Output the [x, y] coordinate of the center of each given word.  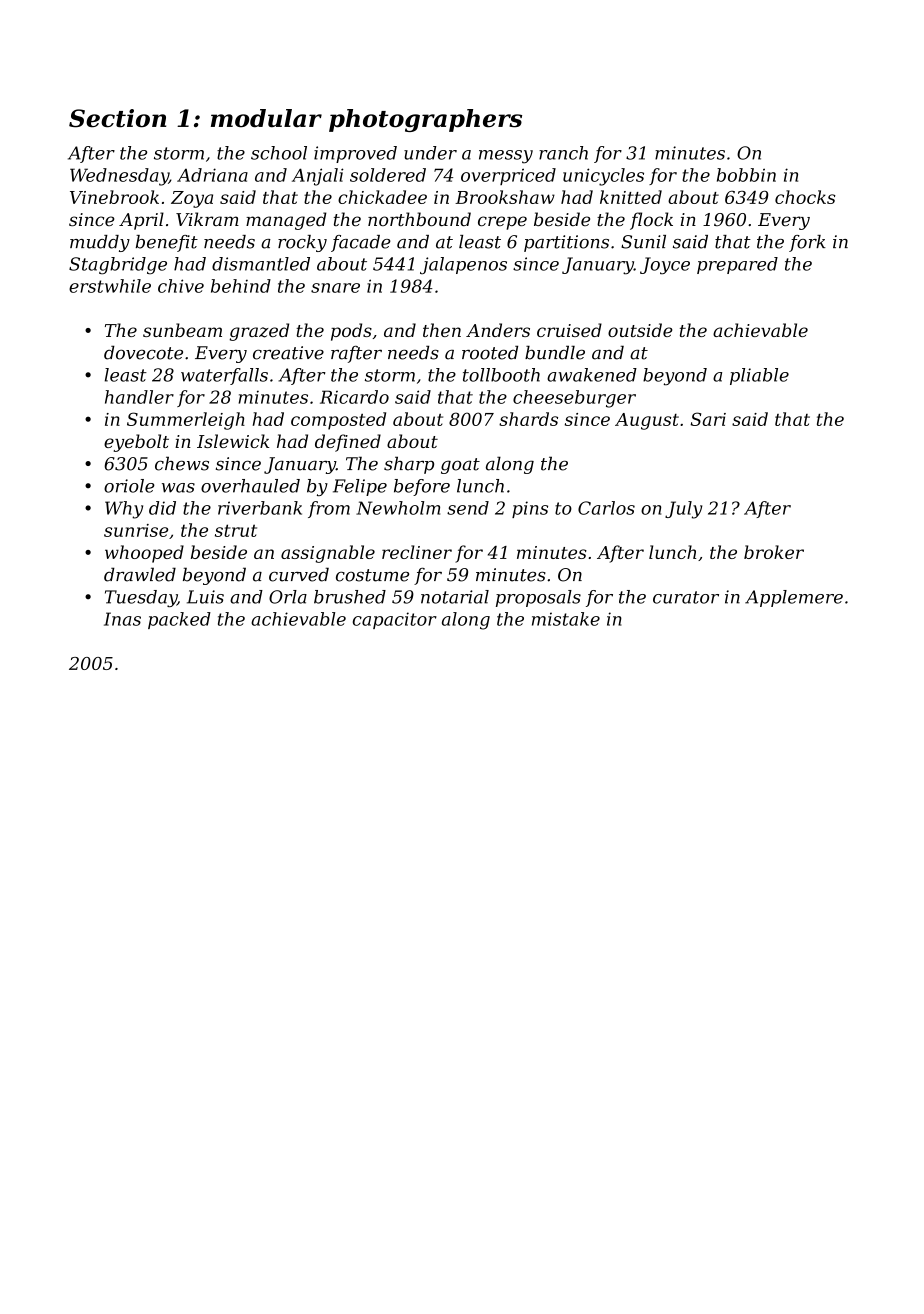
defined [348, 443]
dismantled [261, 264]
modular [266, 118]
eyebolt [136, 443]
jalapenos [463, 265]
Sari [708, 419]
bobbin [746, 175]
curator [686, 597]
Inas [122, 619]
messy [506, 157]
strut [236, 530]
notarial [455, 597]
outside [640, 330]
